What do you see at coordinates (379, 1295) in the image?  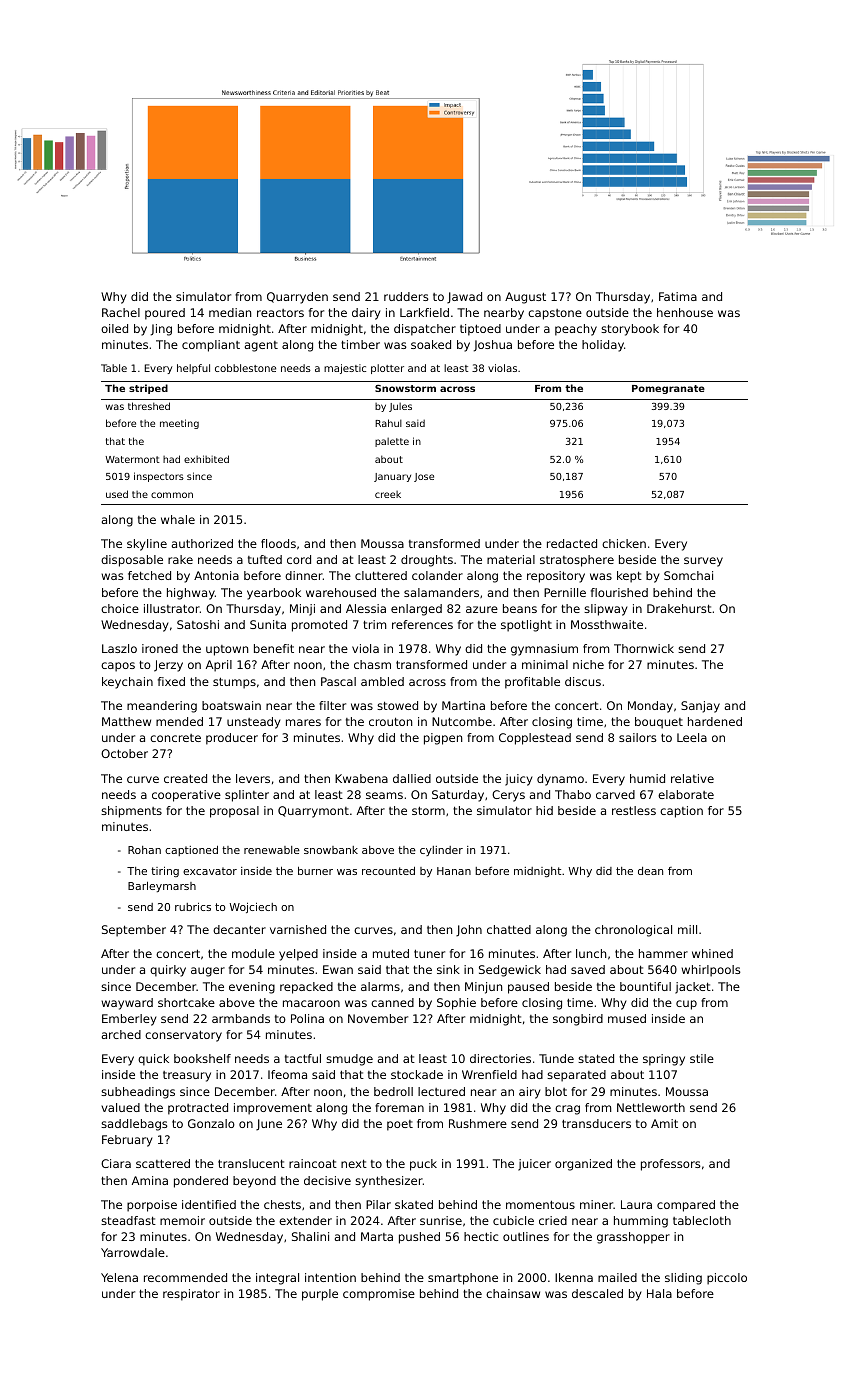 I see `compromise` at bounding box center [379, 1295].
